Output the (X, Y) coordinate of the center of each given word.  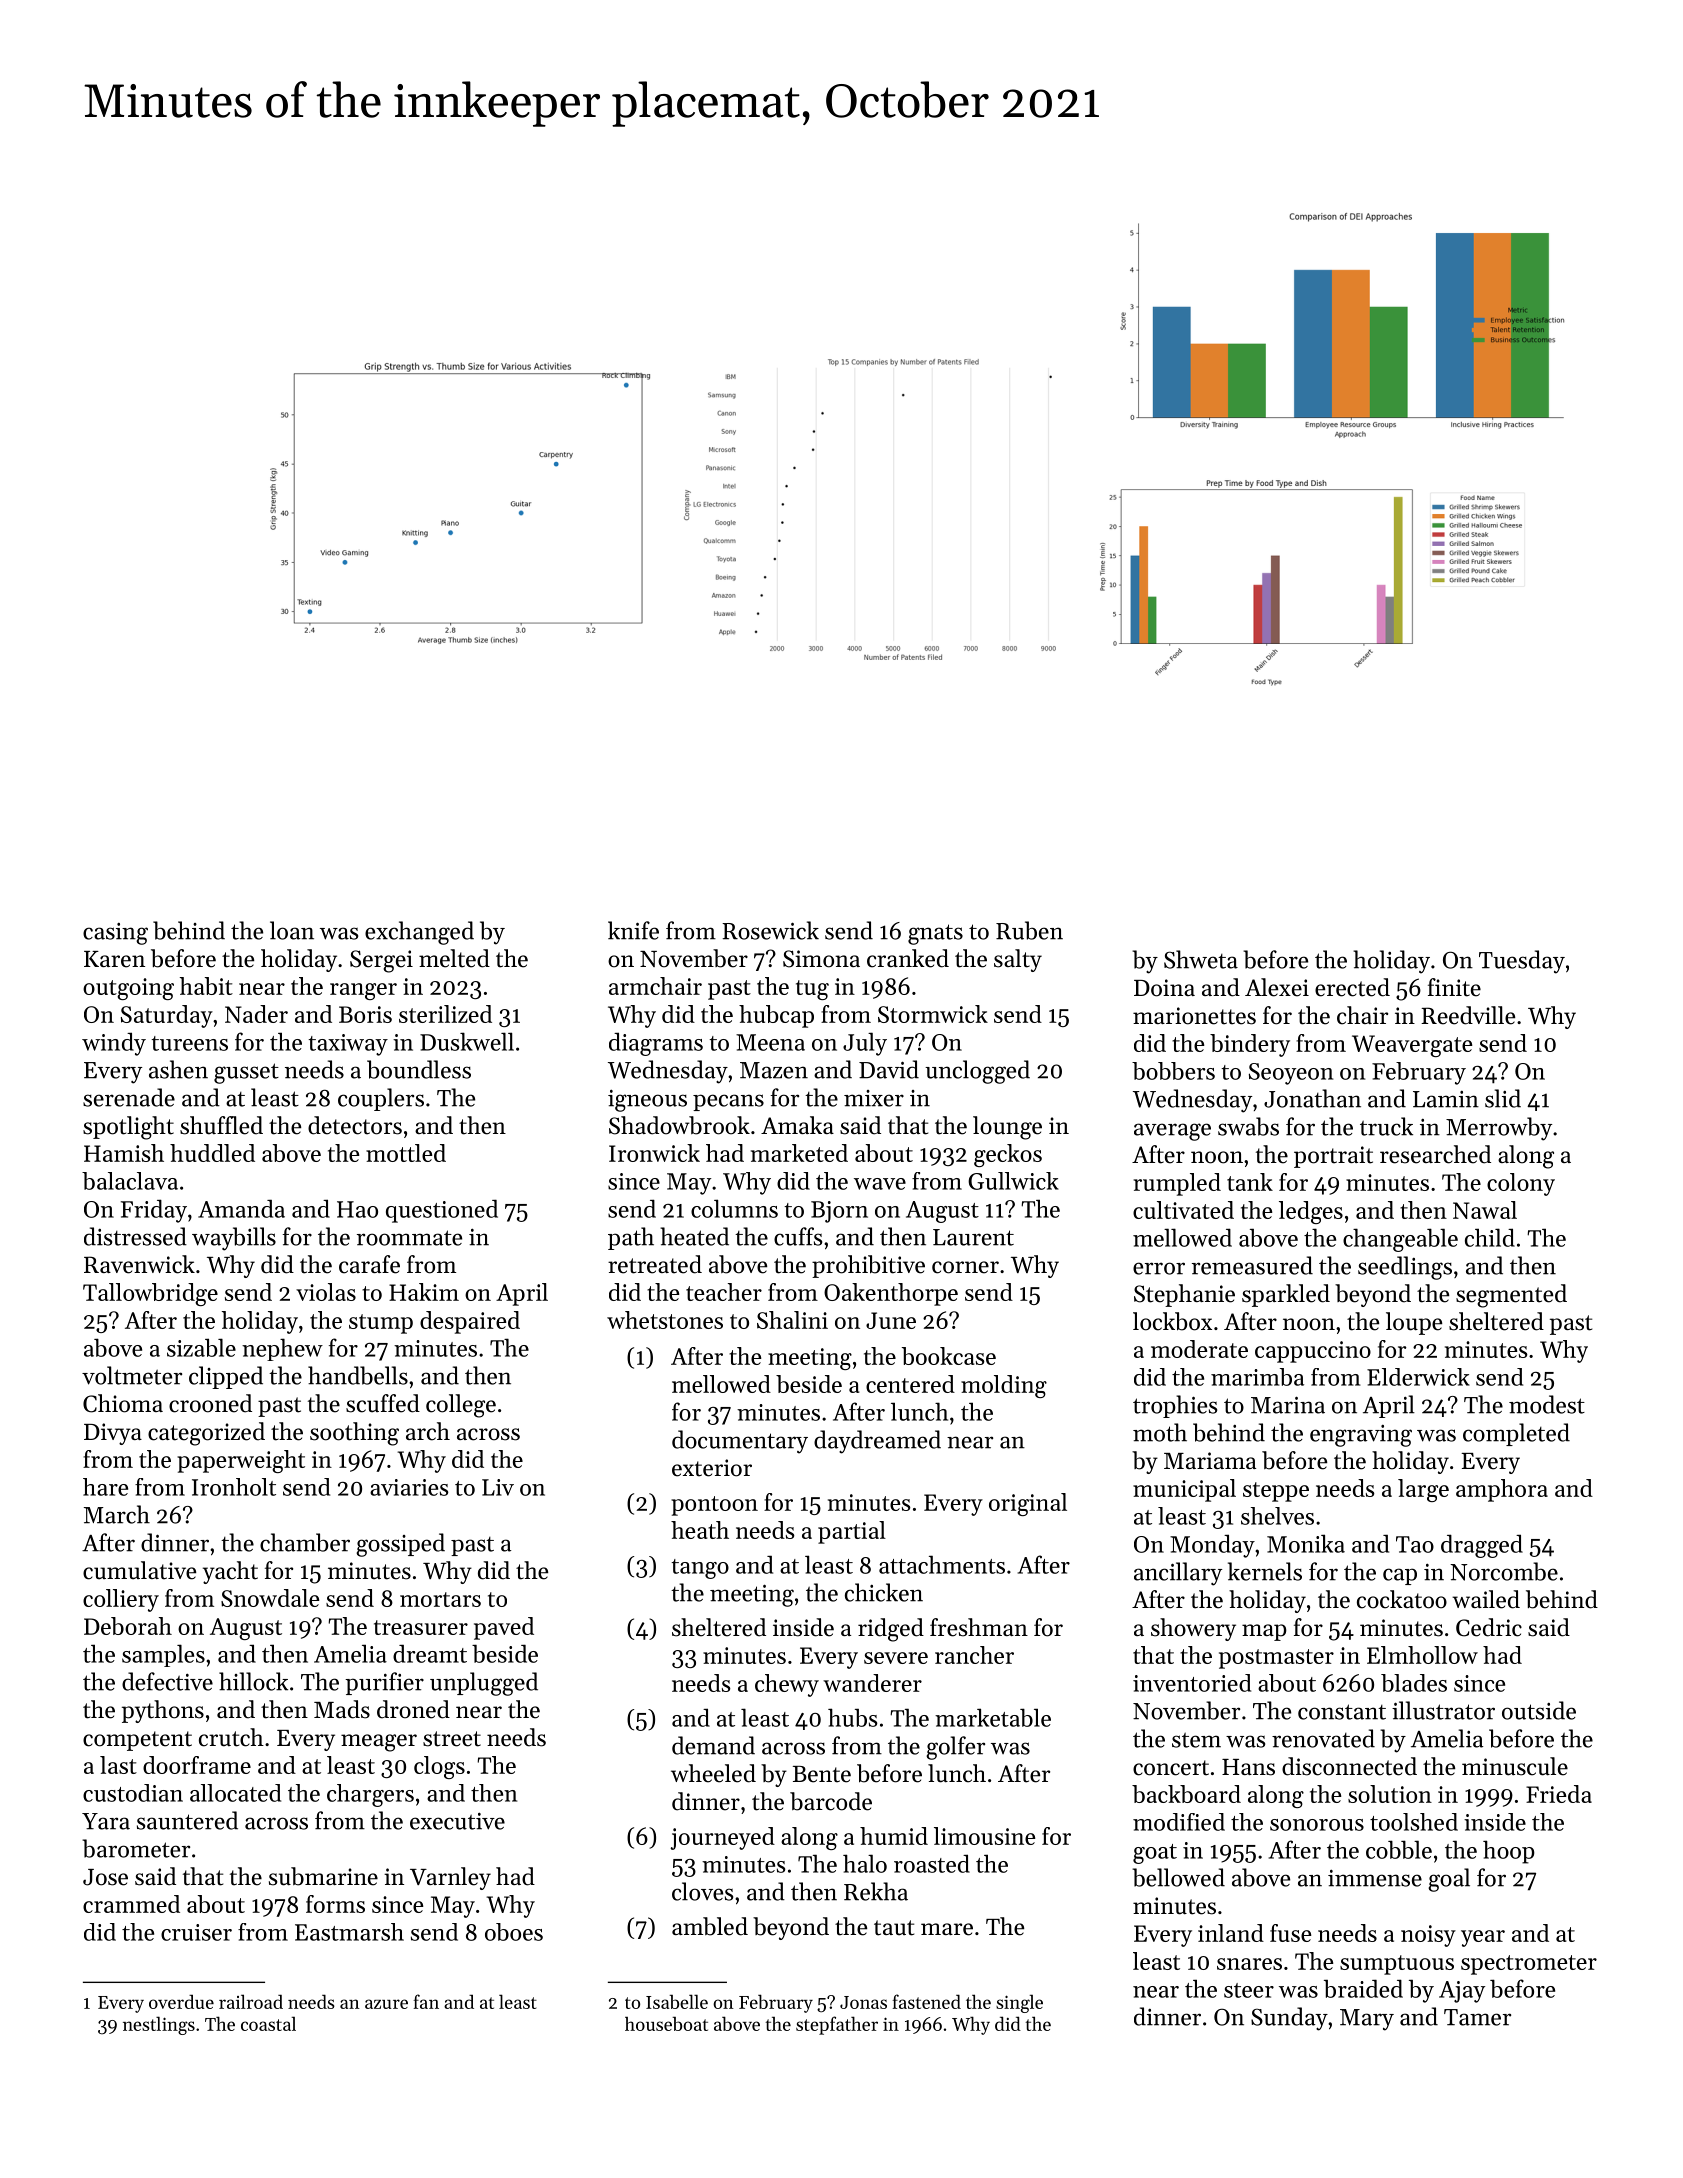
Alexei (1277, 987)
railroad (251, 2001)
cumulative (139, 1570)
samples (163, 1655)
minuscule (1515, 1766)
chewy (787, 1685)
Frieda (1559, 1794)
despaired (470, 1322)
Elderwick (1418, 1377)
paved (504, 1628)
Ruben (1029, 930)
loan (292, 930)
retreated (655, 1264)
